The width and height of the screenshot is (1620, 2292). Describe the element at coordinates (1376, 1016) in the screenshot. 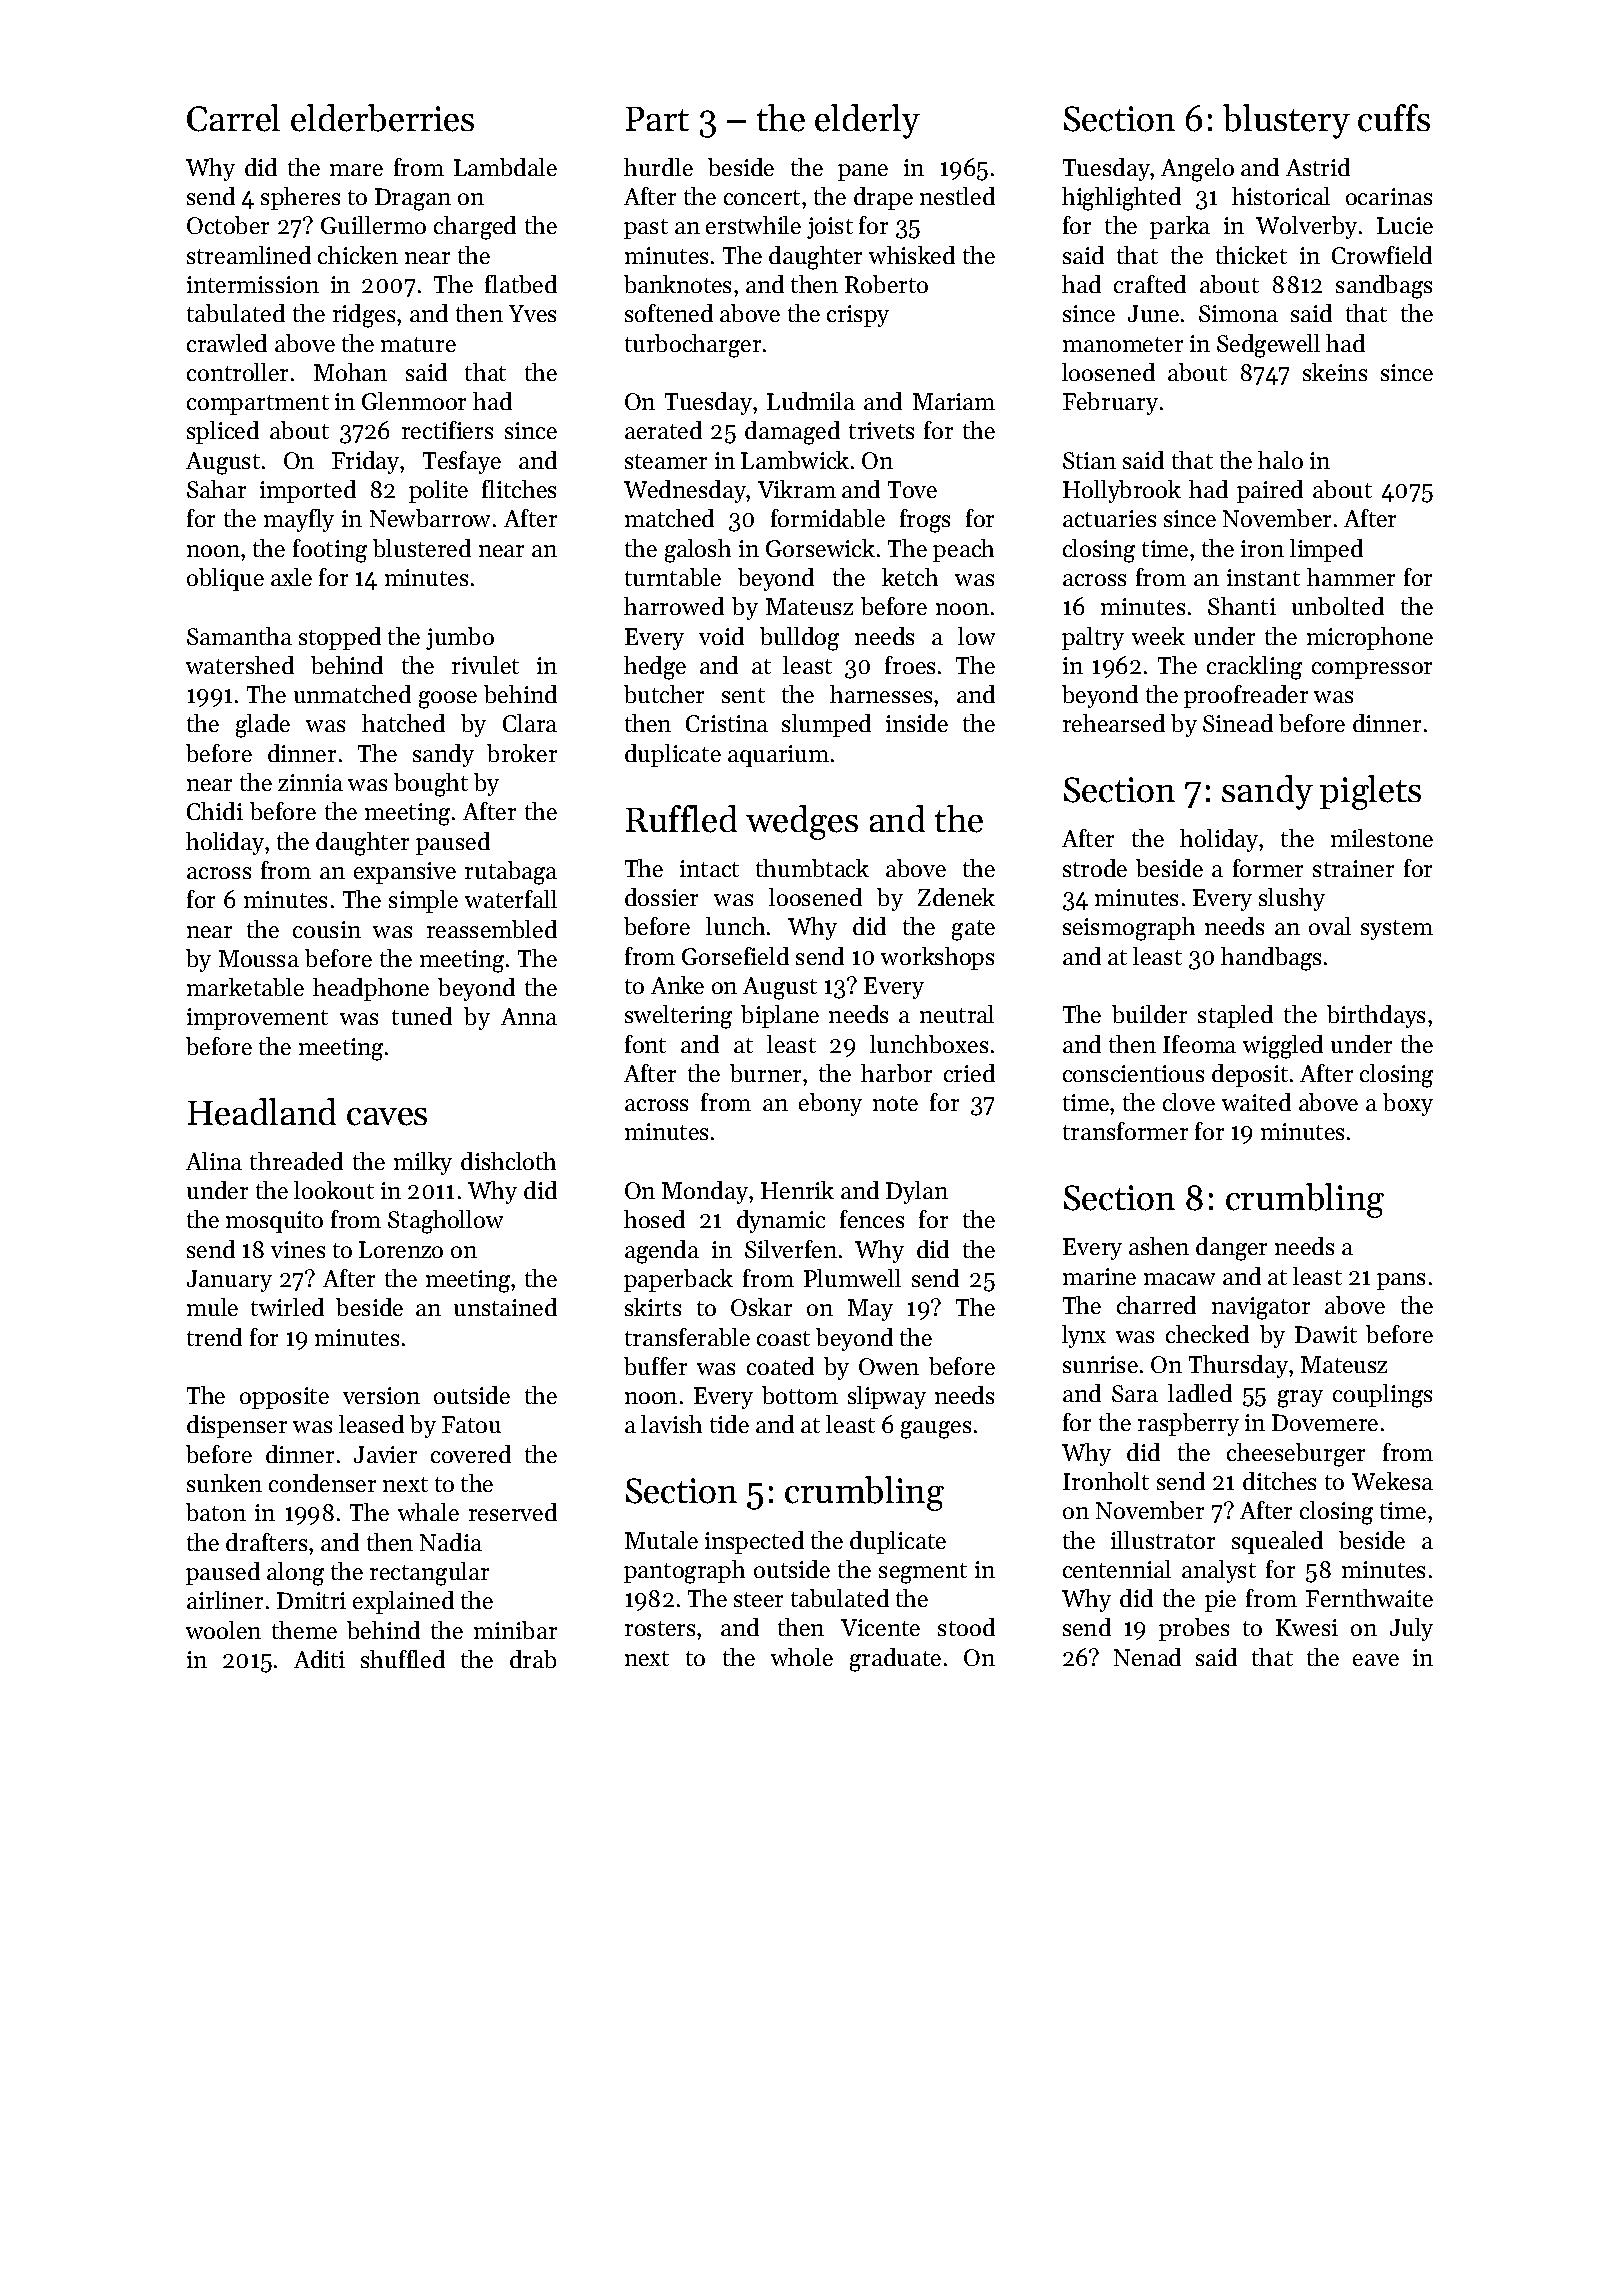

I see `birthdays` at that location.
